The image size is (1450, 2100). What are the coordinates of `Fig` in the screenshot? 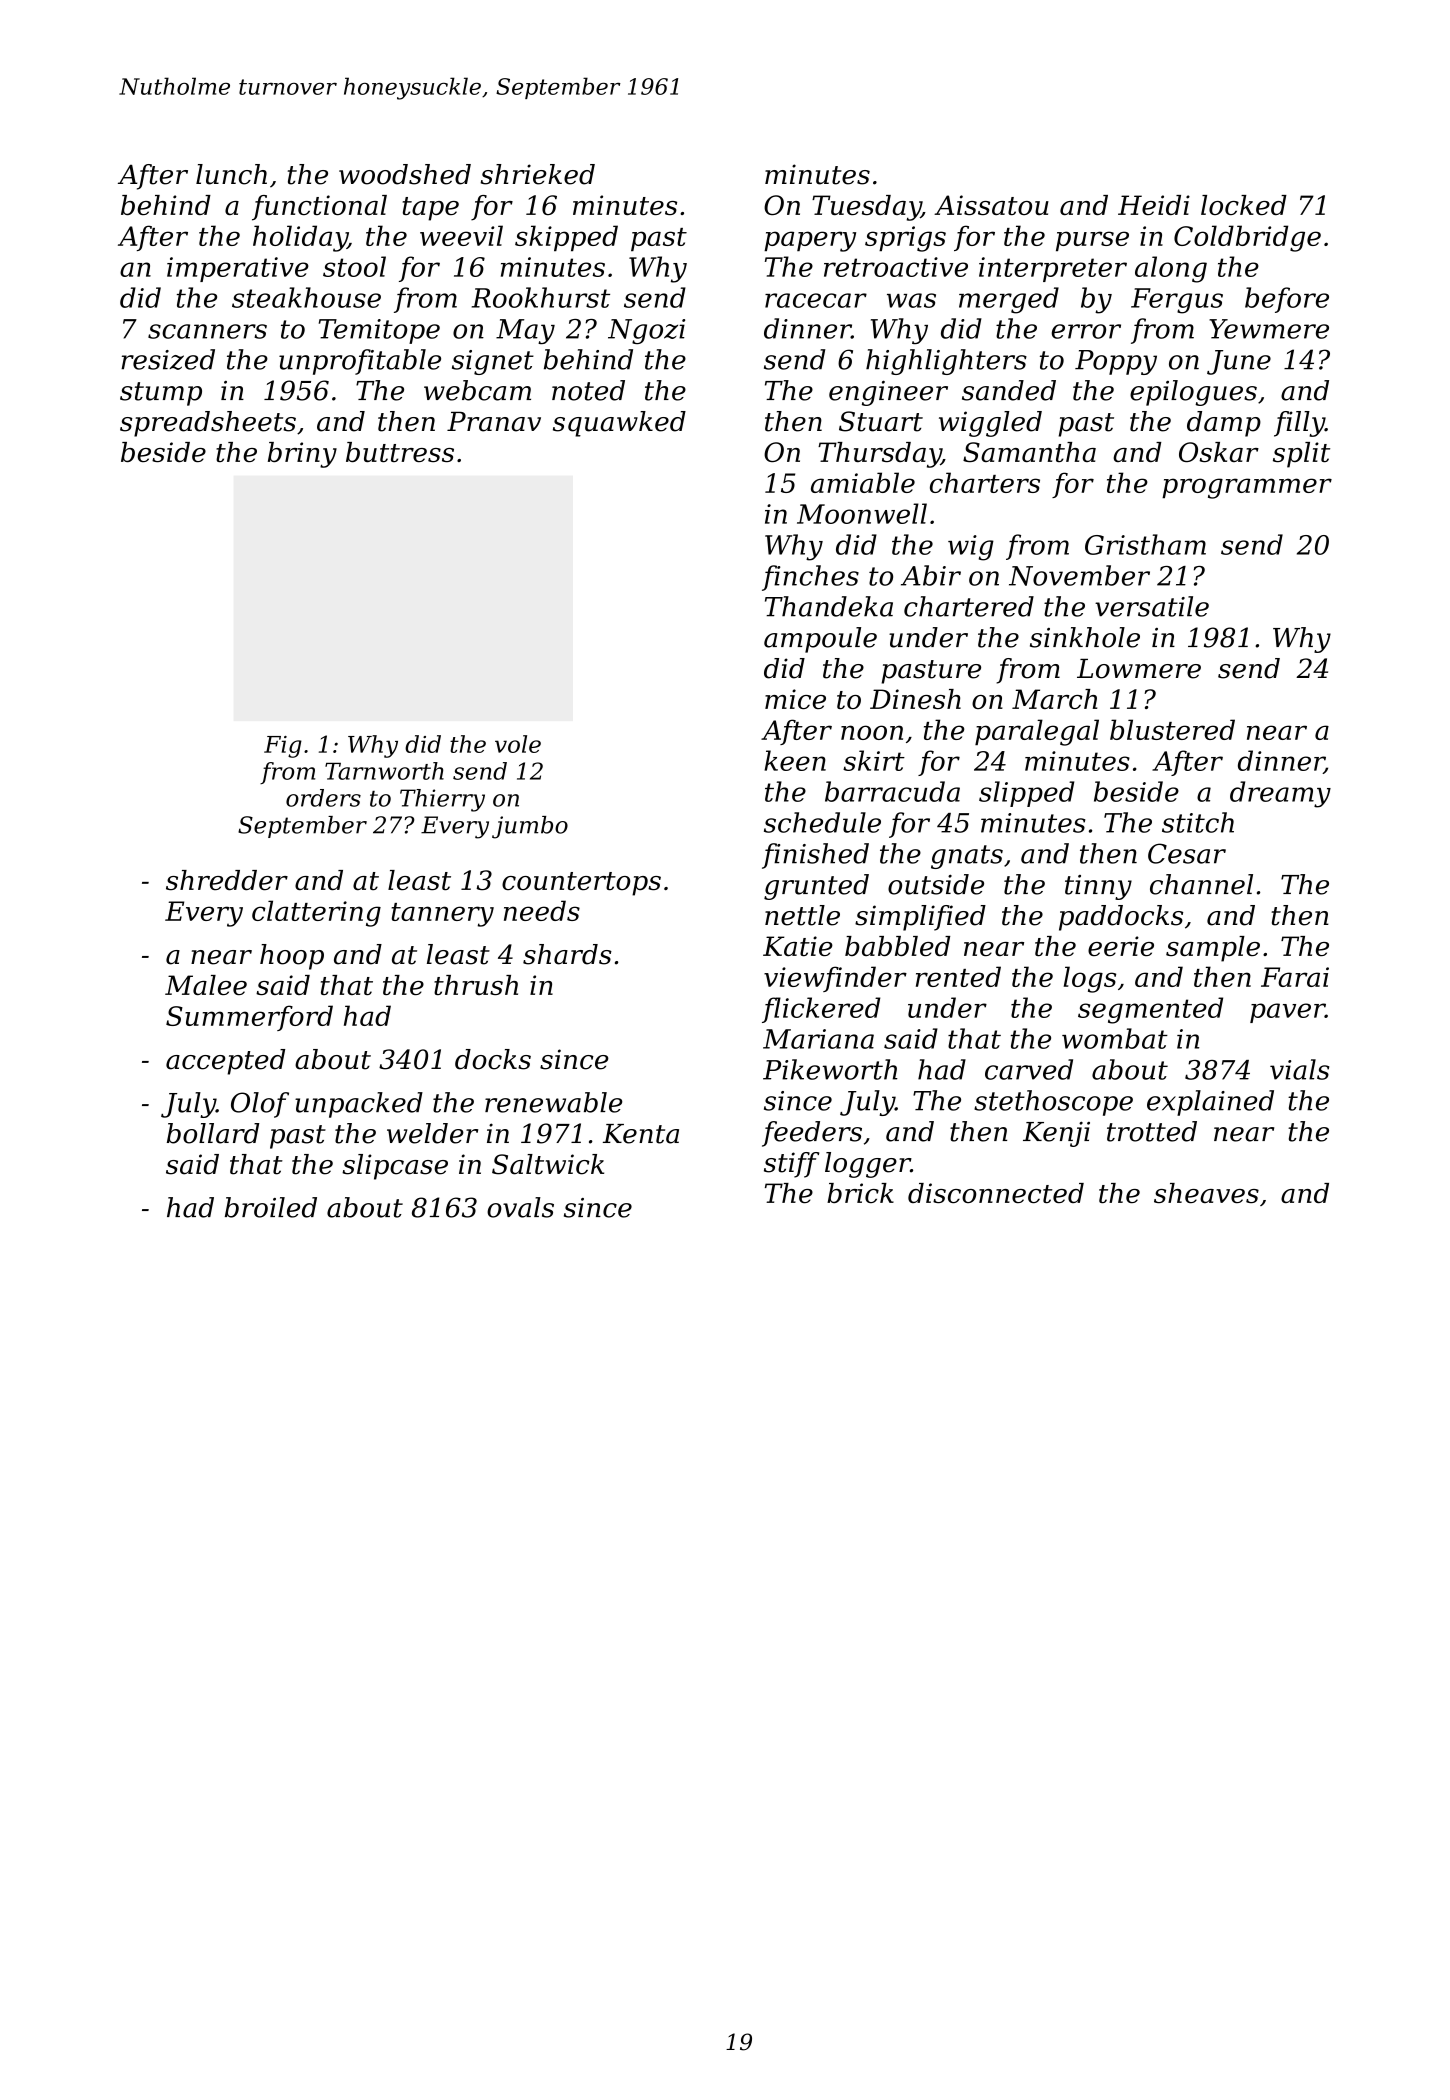 It's located at (283, 747).
